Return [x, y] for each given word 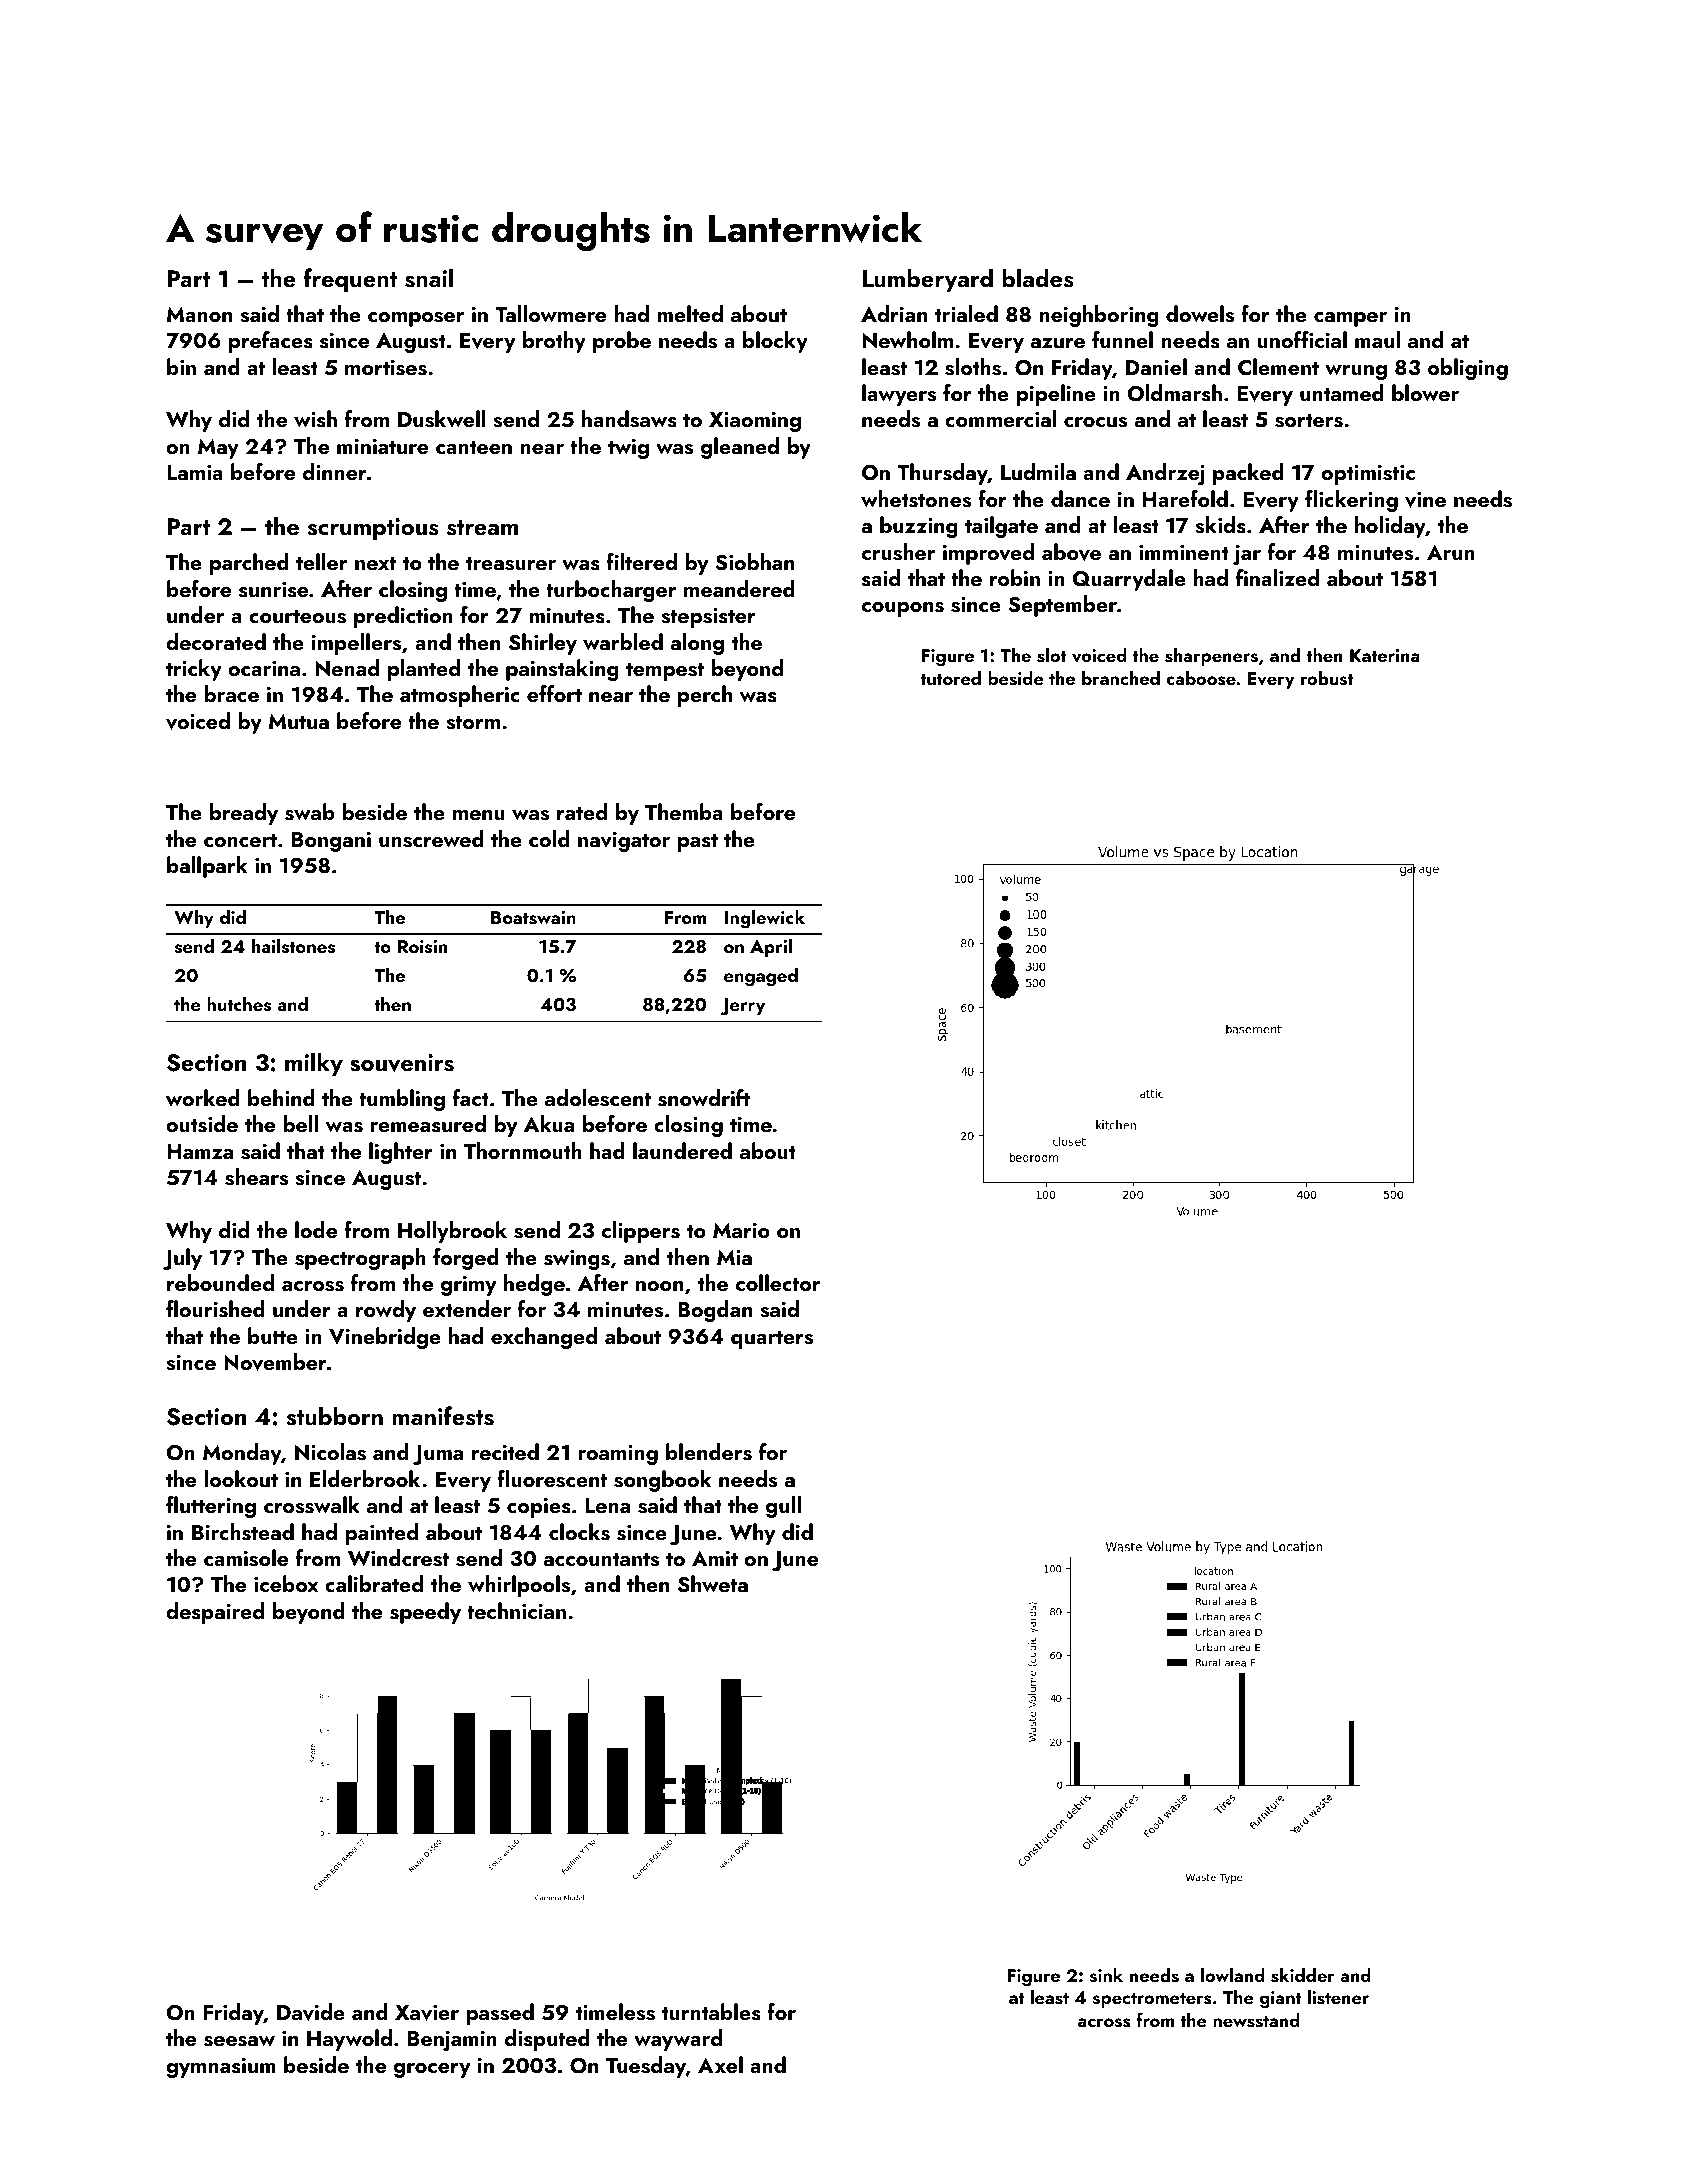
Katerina [1385, 655]
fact [471, 1097]
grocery [432, 2070]
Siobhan [754, 562]
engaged [761, 977]
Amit [715, 1558]
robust [1327, 678]
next [375, 563]
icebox [286, 1583]
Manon [199, 314]
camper [1350, 319]
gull [783, 1507]
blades [1038, 278]
